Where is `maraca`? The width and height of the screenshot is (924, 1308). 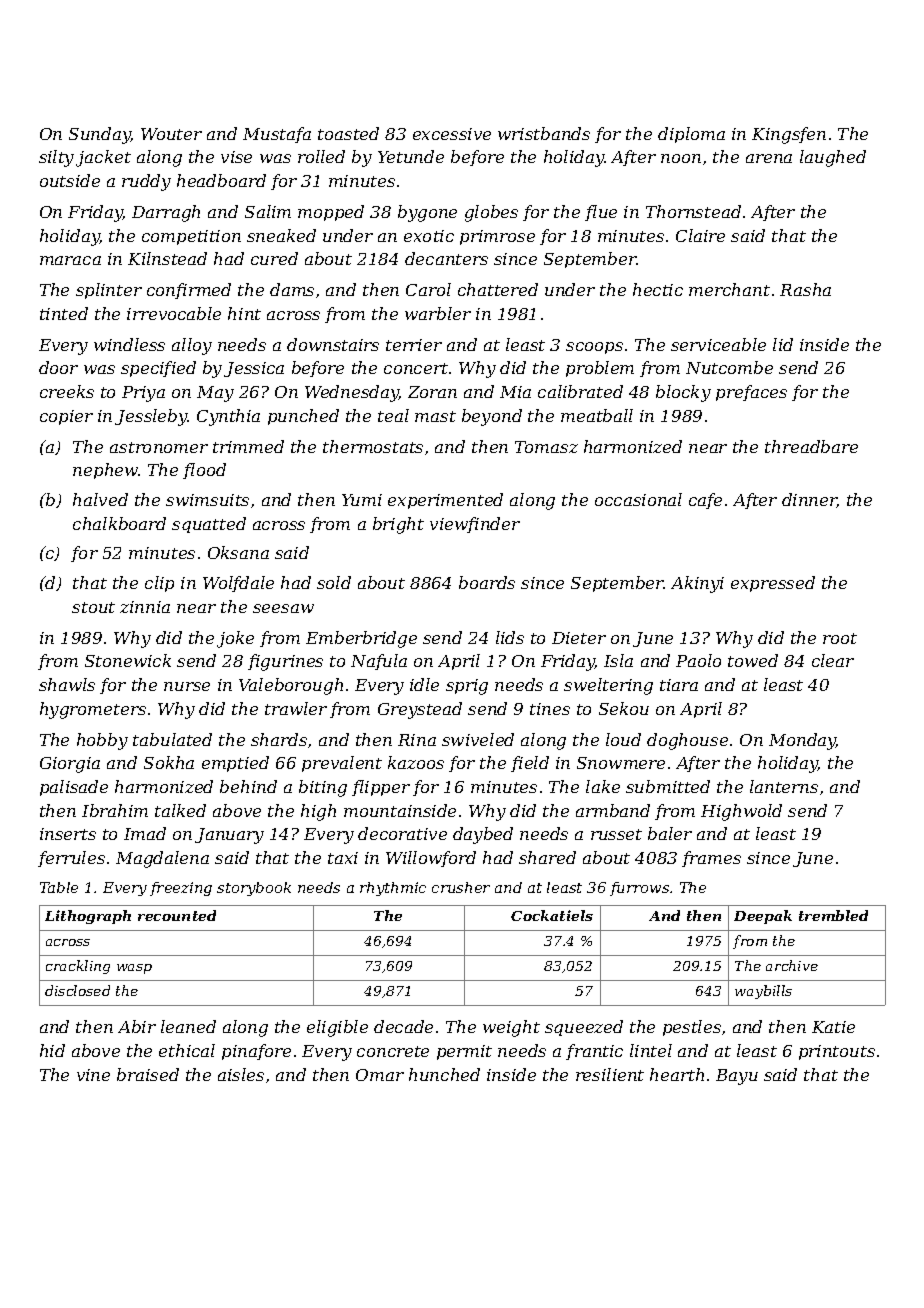 maraca is located at coordinates (70, 260).
